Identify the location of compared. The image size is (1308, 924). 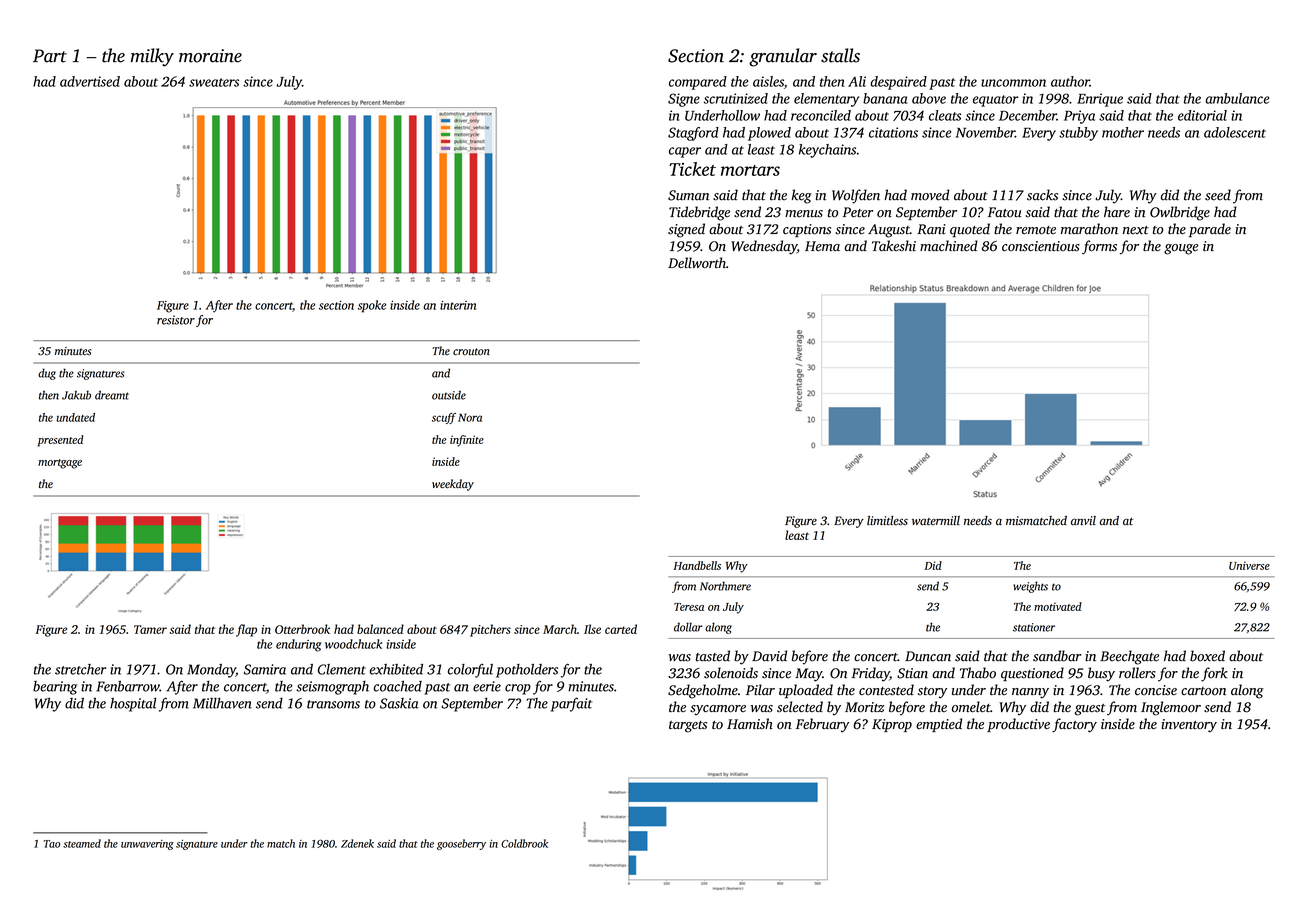
(698, 83).
